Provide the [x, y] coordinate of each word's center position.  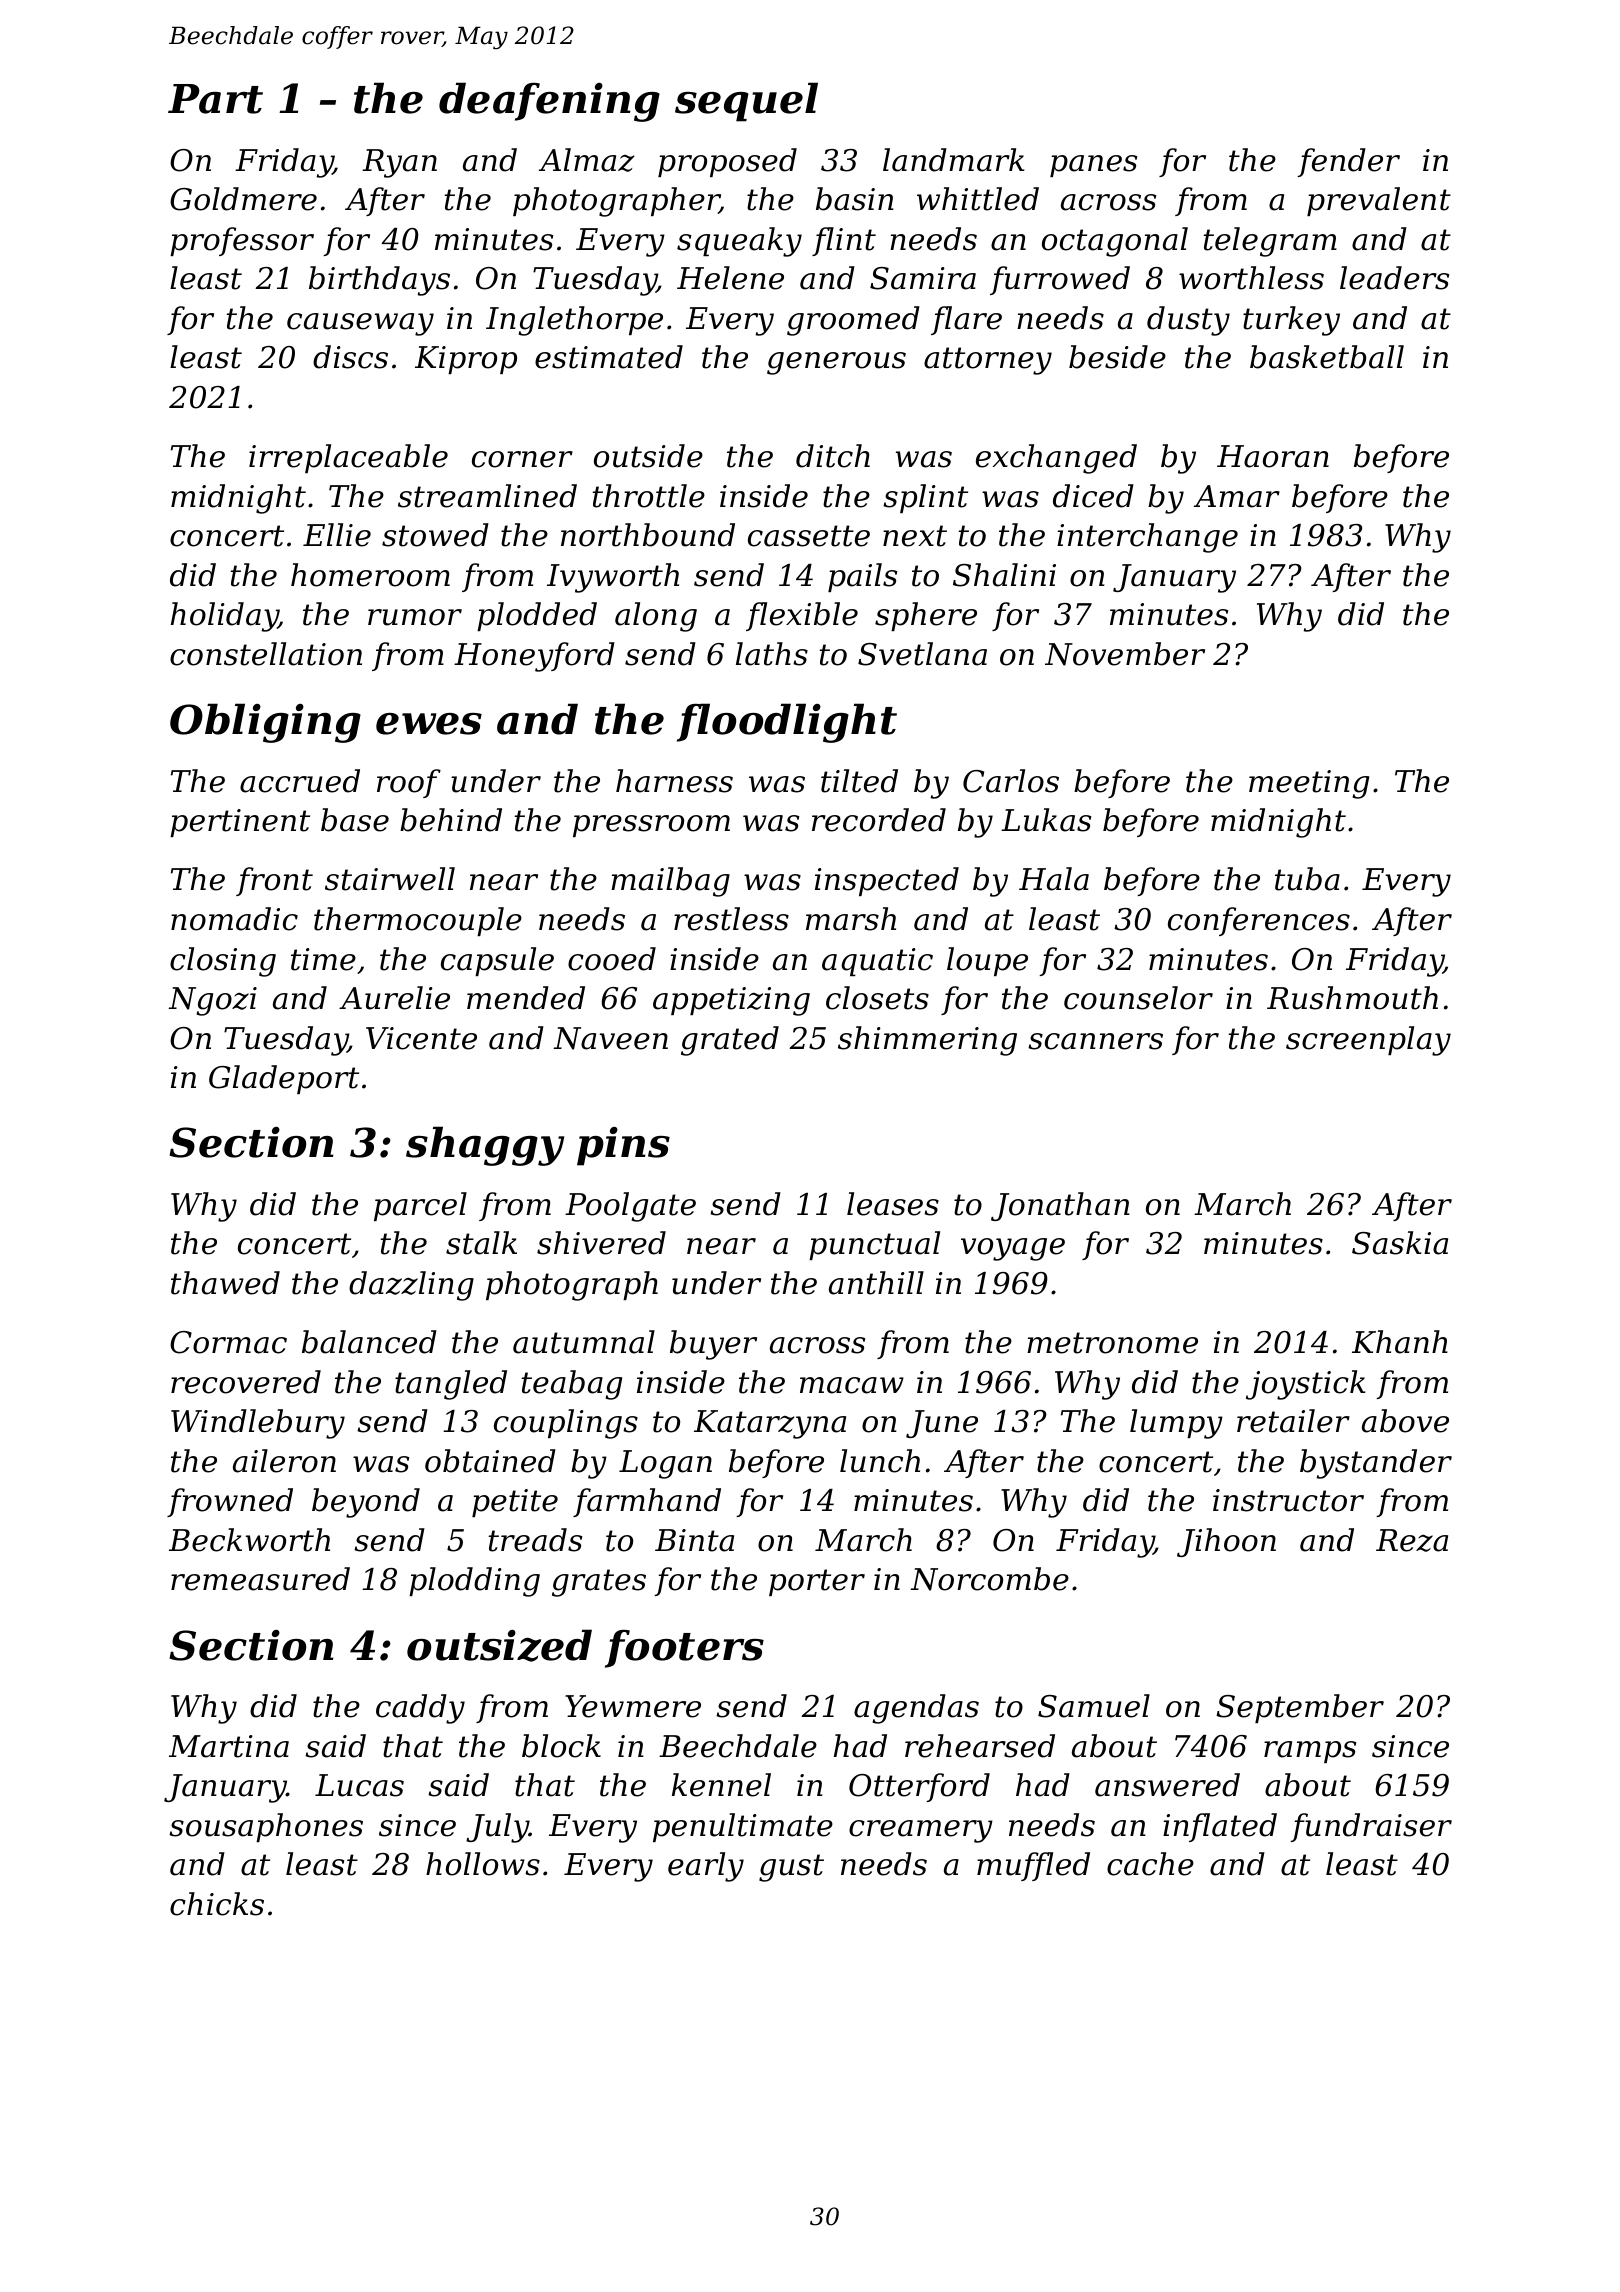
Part [215, 99]
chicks [217, 1904]
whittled [978, 199]
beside [1117, 357]
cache [1150, 1864]
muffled [1033, 1866]
